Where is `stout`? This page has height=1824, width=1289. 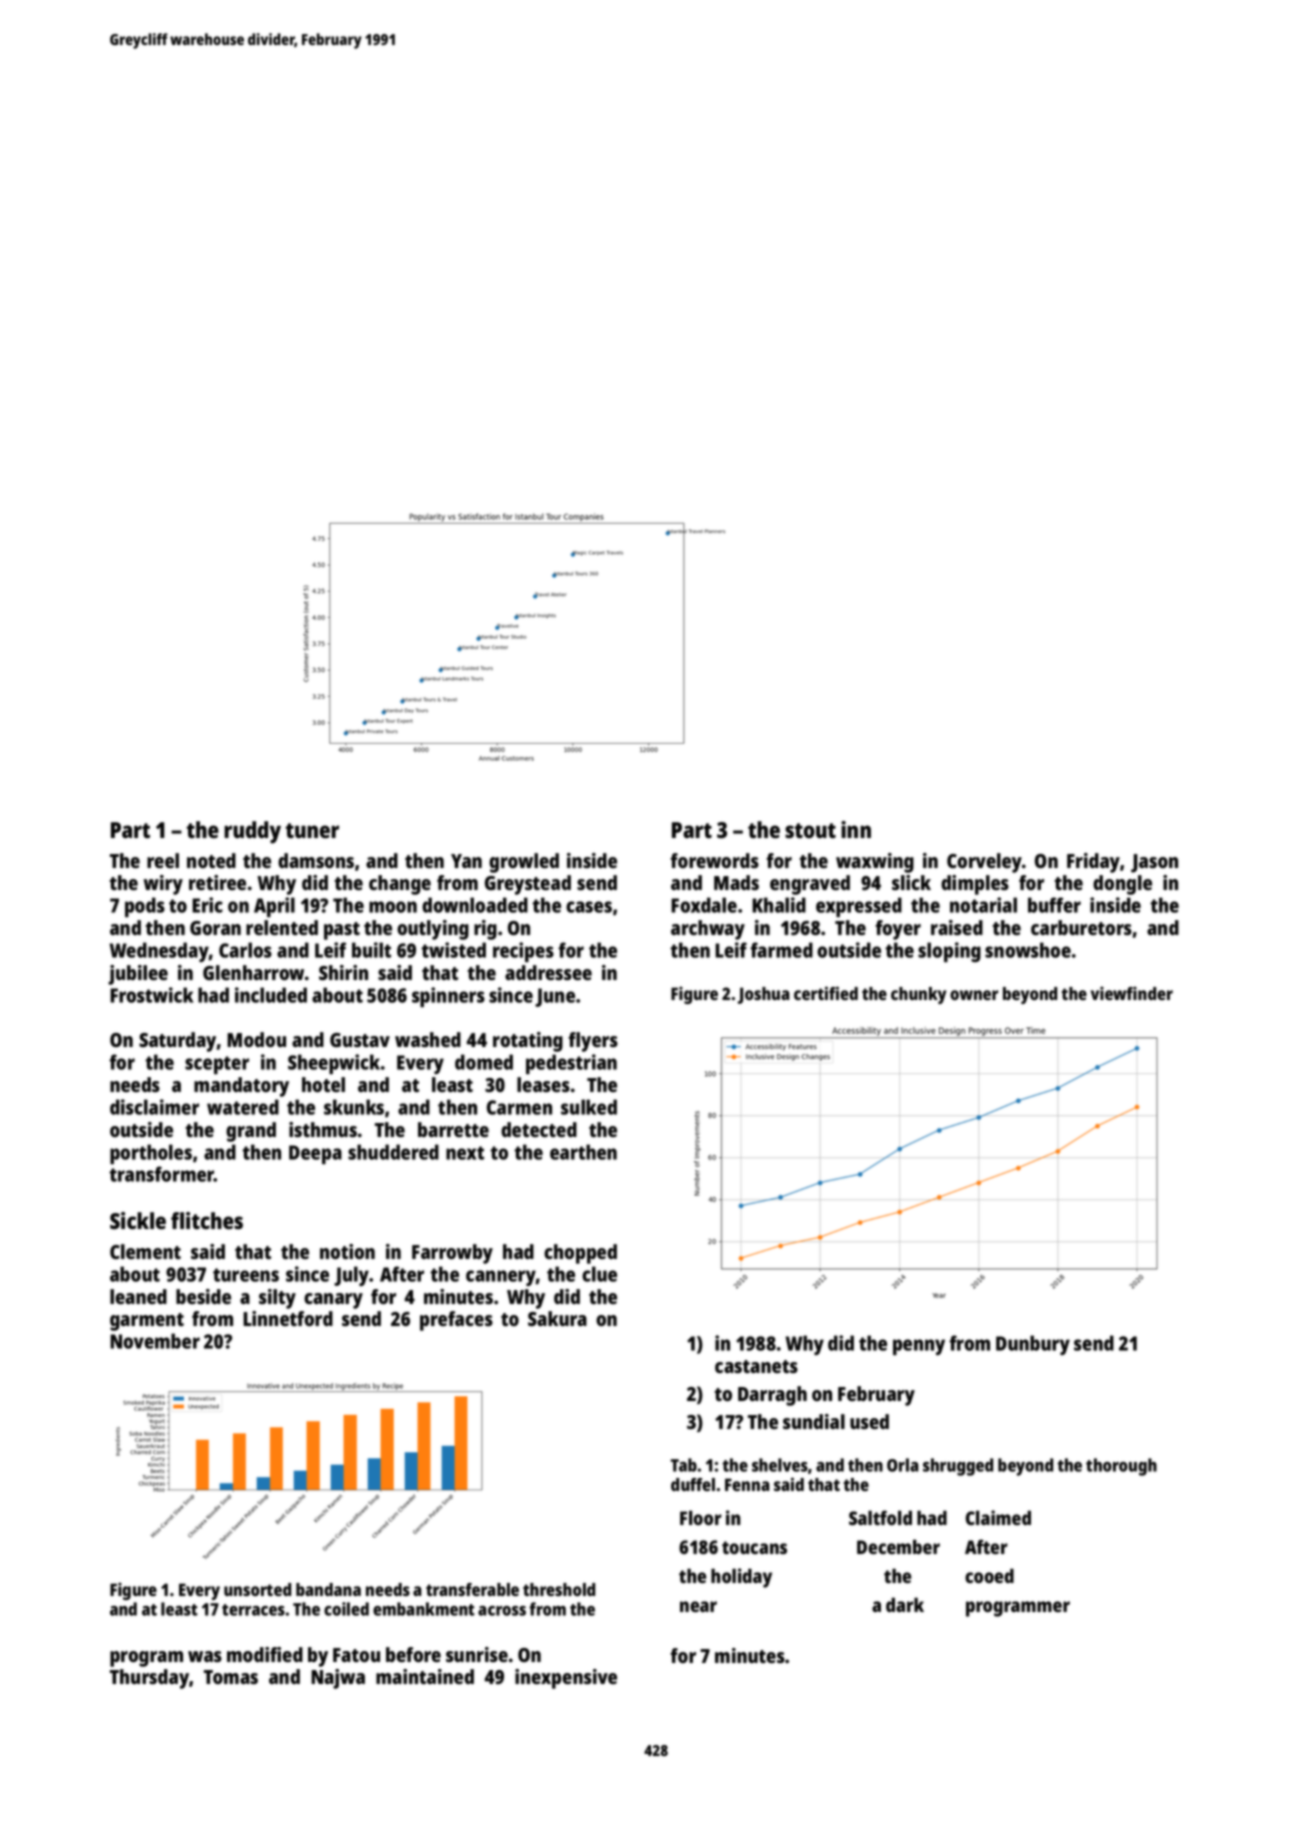
stout is located at coordinates (810, 830).
